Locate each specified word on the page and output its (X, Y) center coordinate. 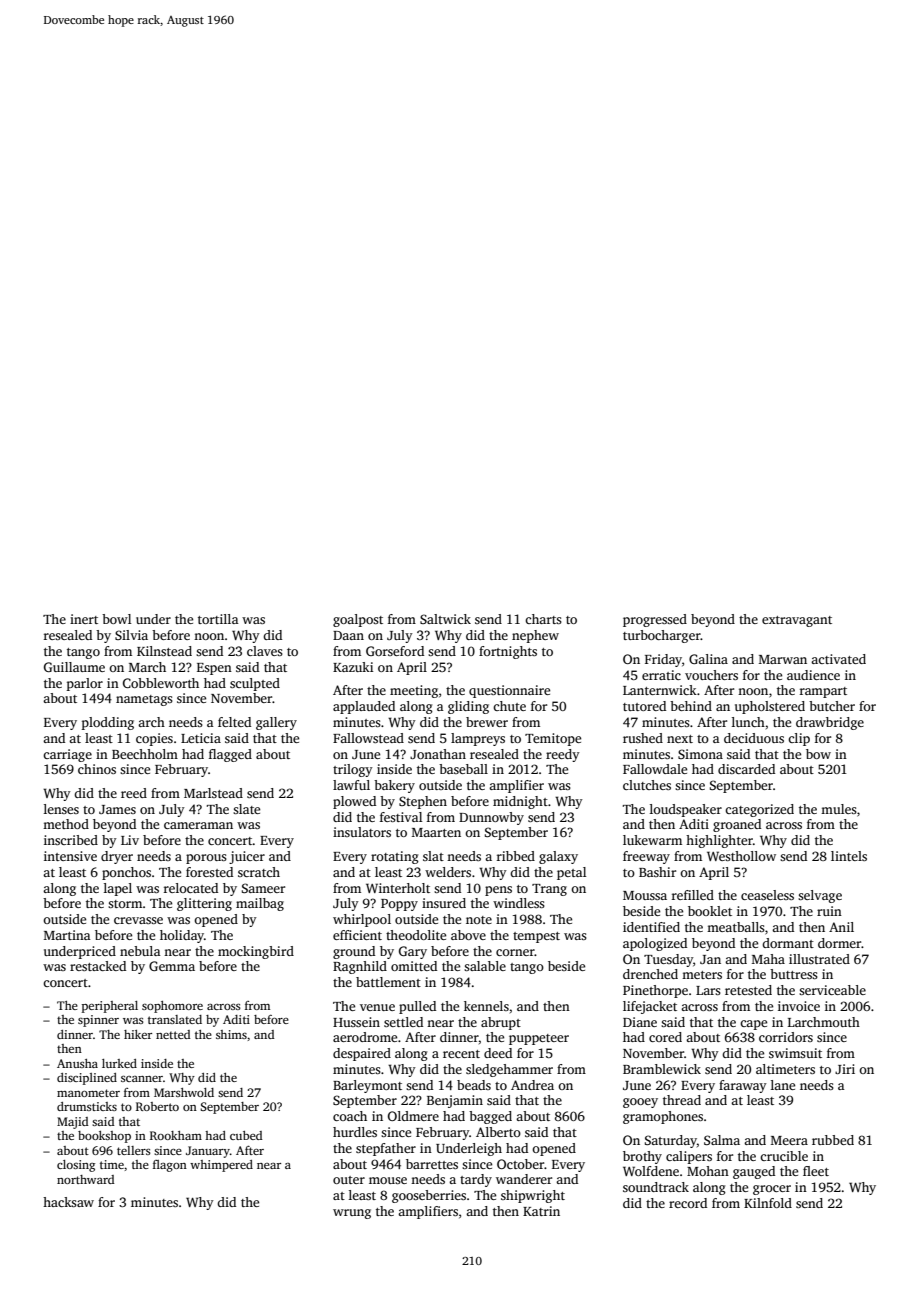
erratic (661, 675)
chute (509, 706)
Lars (708, 990)
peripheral (110, 1007)
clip (799, 739)
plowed (354, 802)
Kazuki (353, 667)
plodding (108, 723)
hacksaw (68, 1202)
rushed (643, 738)
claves (265, 651)
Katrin (541, 1211)
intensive (70, 856)
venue (377, 1007)
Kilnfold (768, 1203)
